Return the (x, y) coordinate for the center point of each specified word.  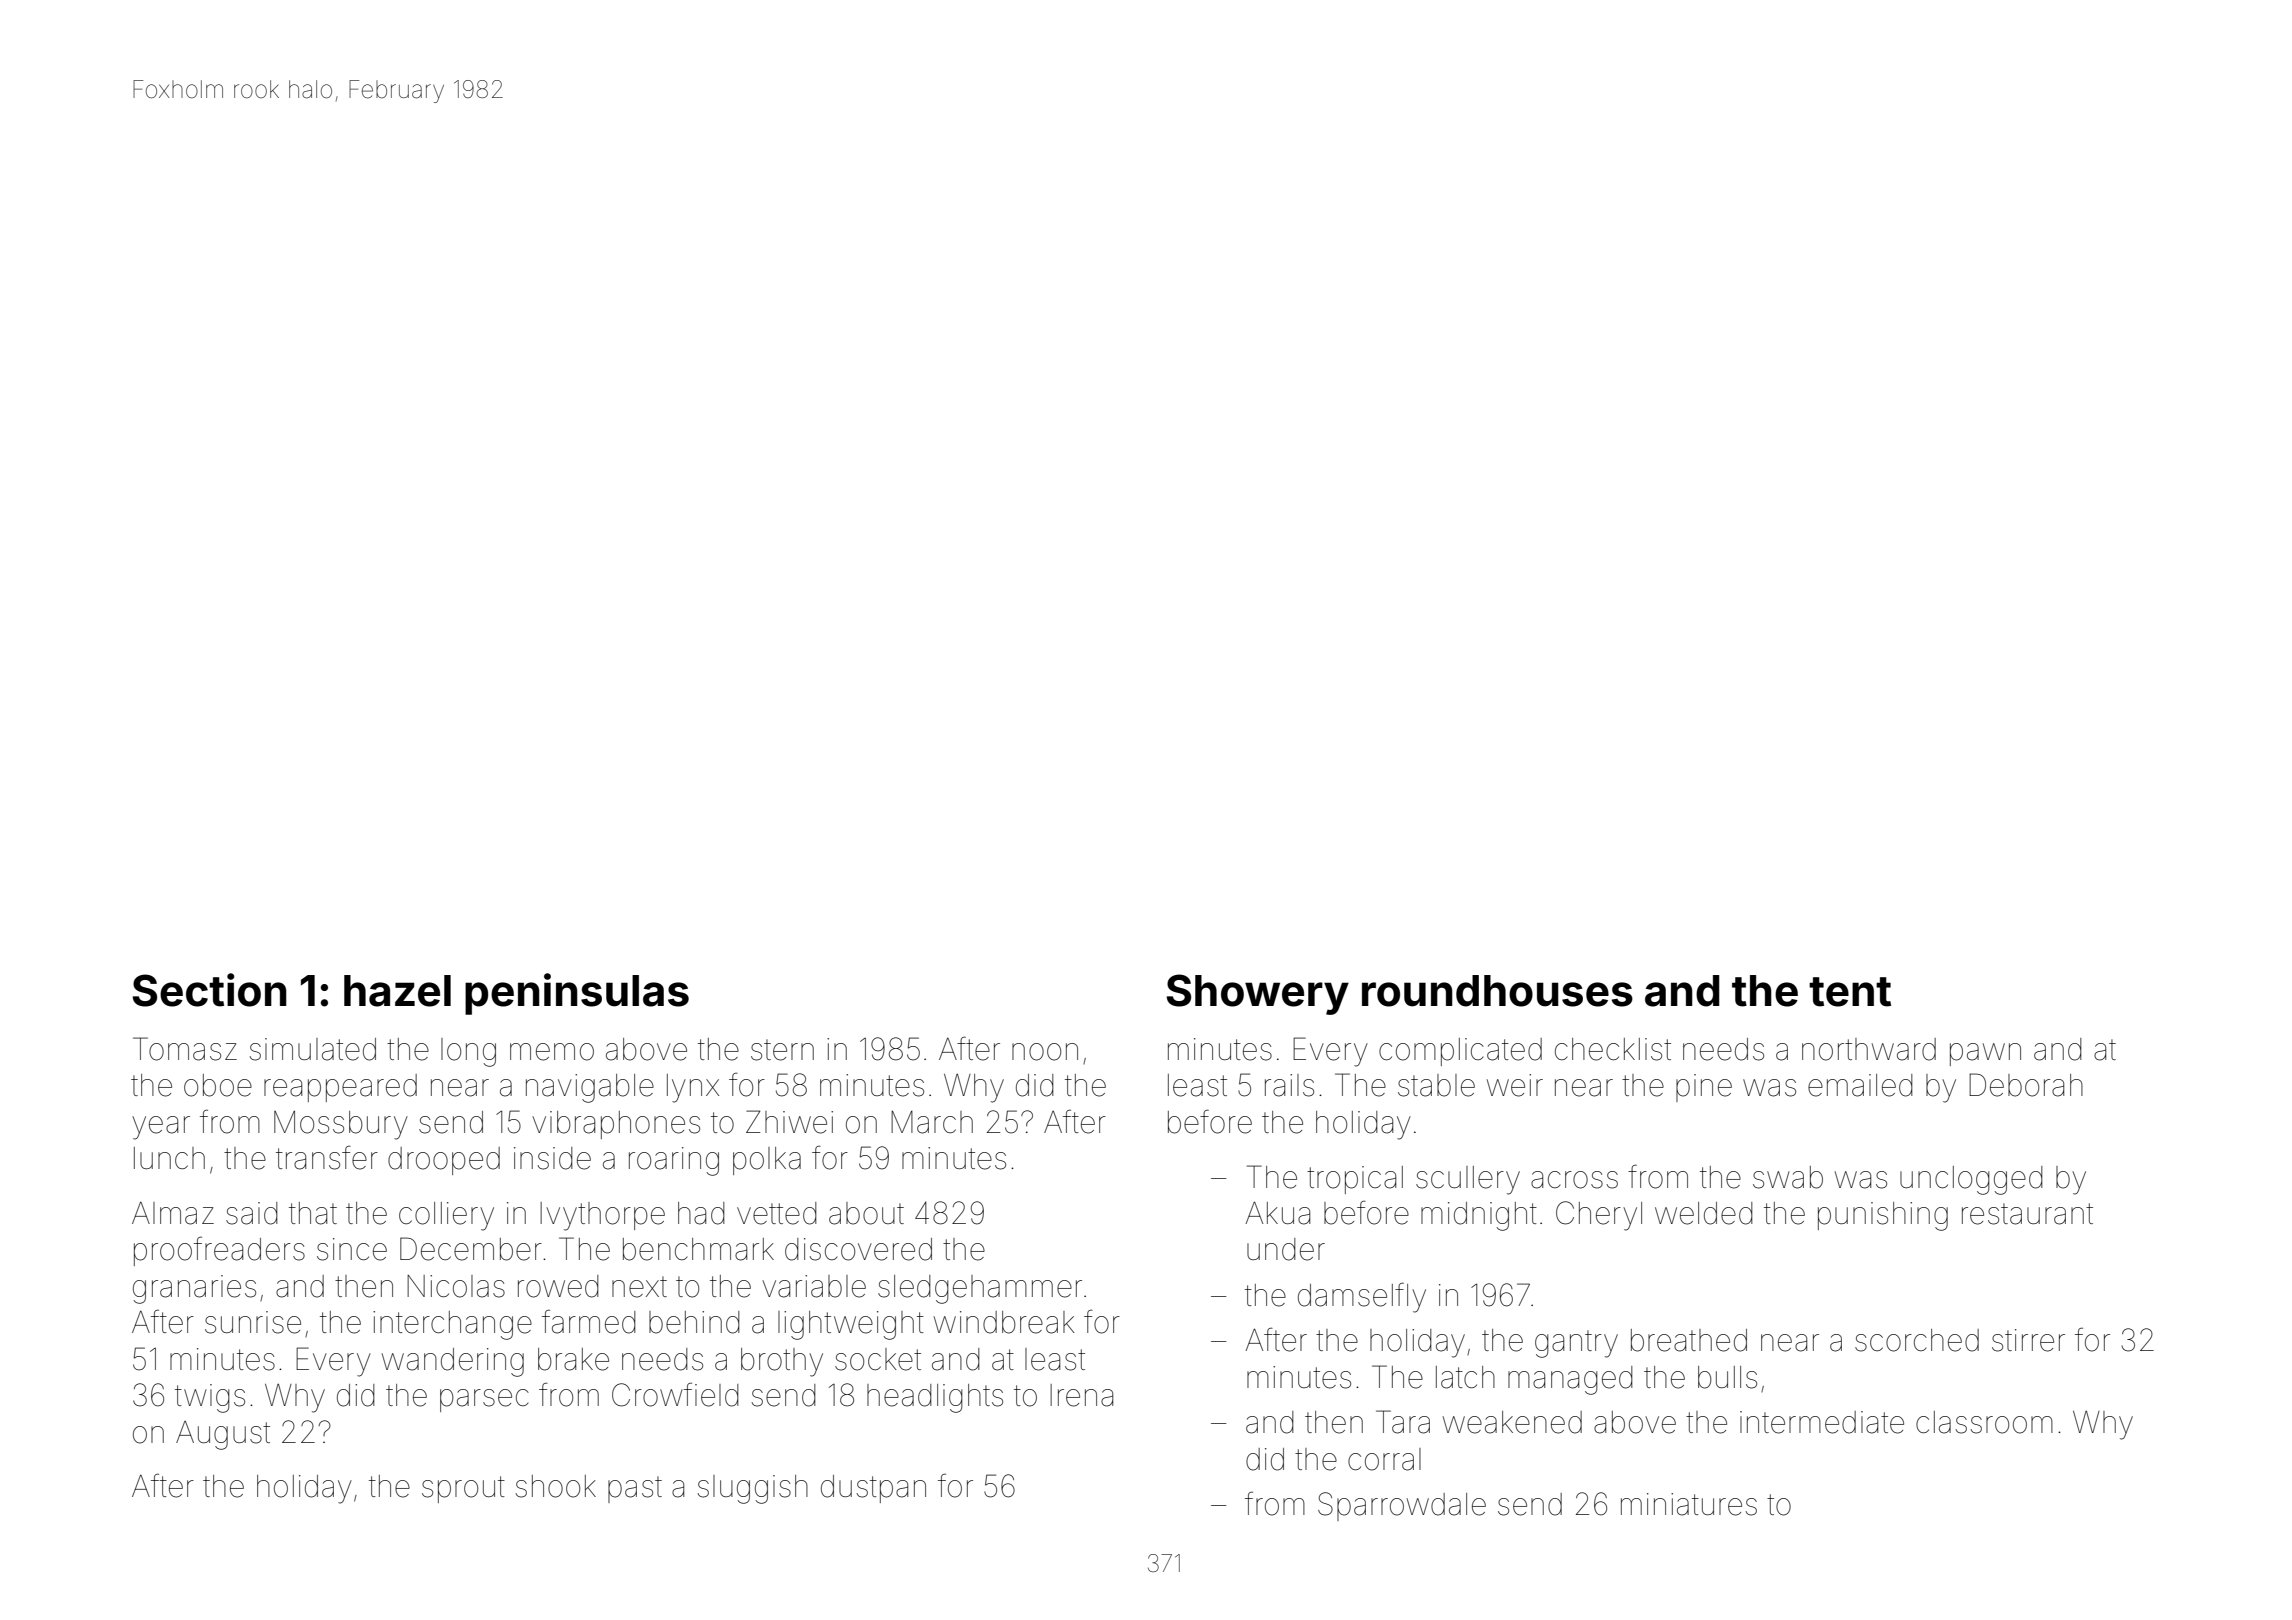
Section (209, 990)
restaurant (2027, 1214)
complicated (1460, 1052)
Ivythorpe (602, 1216)
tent (1850, 992)
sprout (463, 1489)
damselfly (1362, 1297)
